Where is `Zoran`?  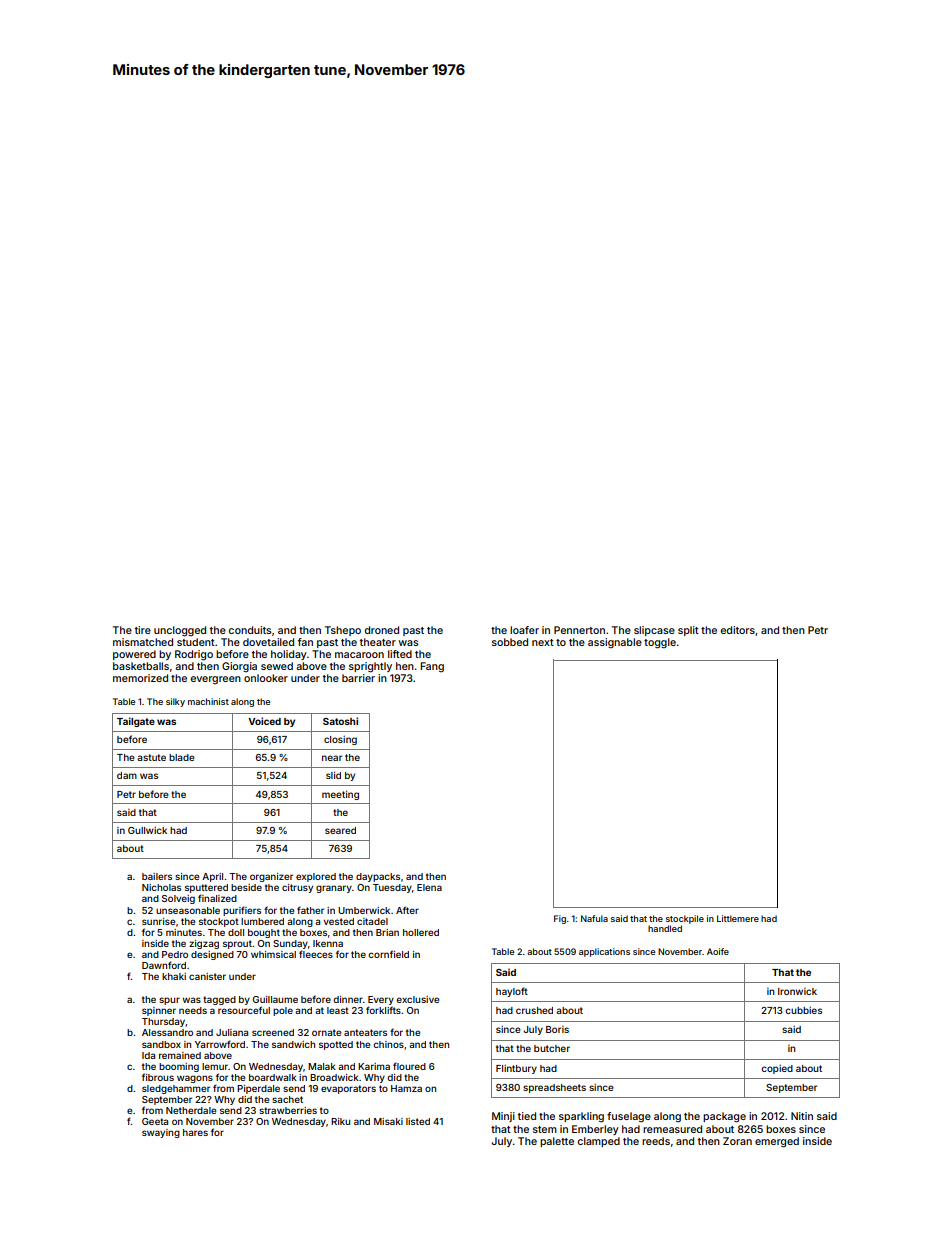 Zoran is located at coordinates (737, 1141).
